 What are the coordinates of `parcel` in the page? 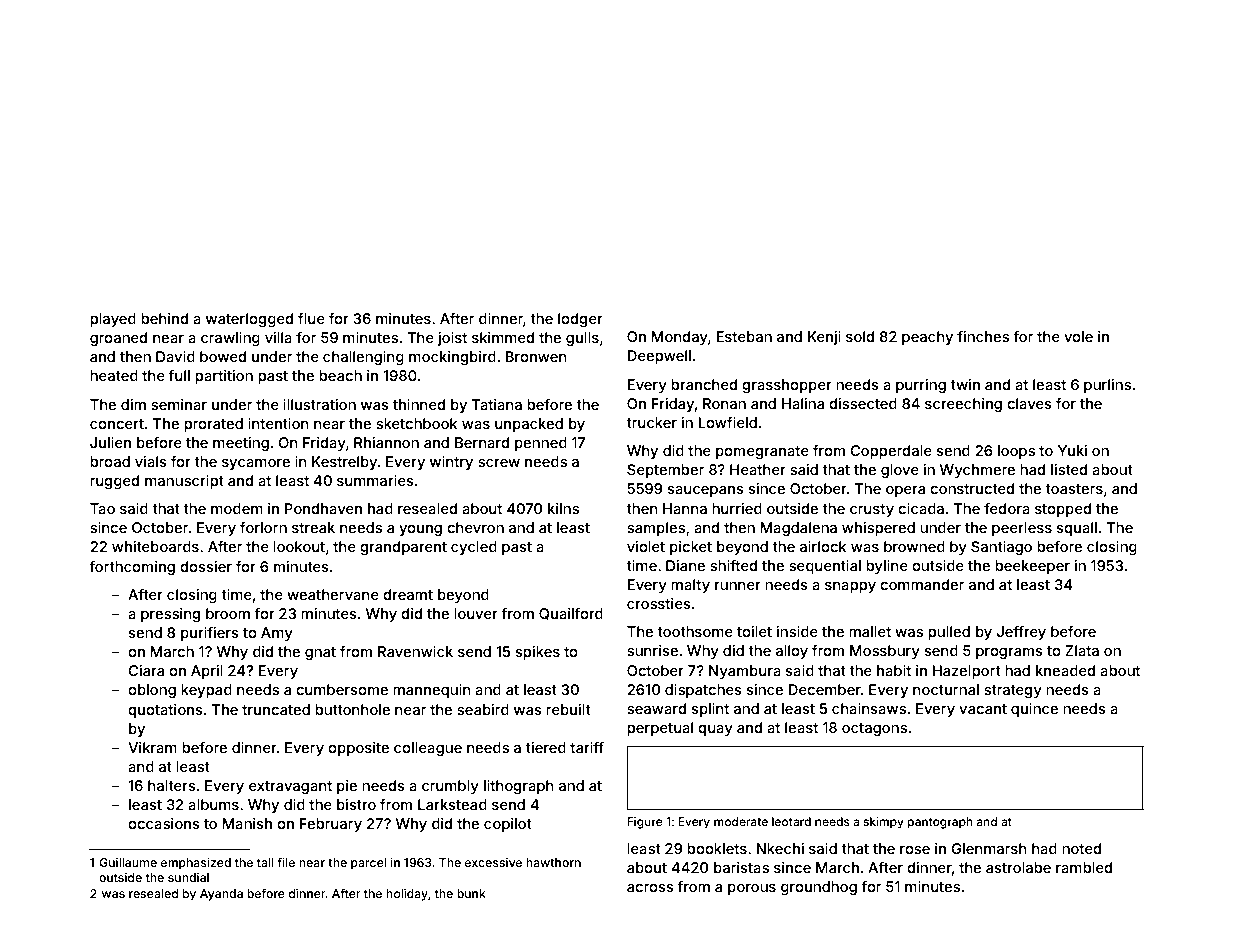 It's located at (368, 864).
